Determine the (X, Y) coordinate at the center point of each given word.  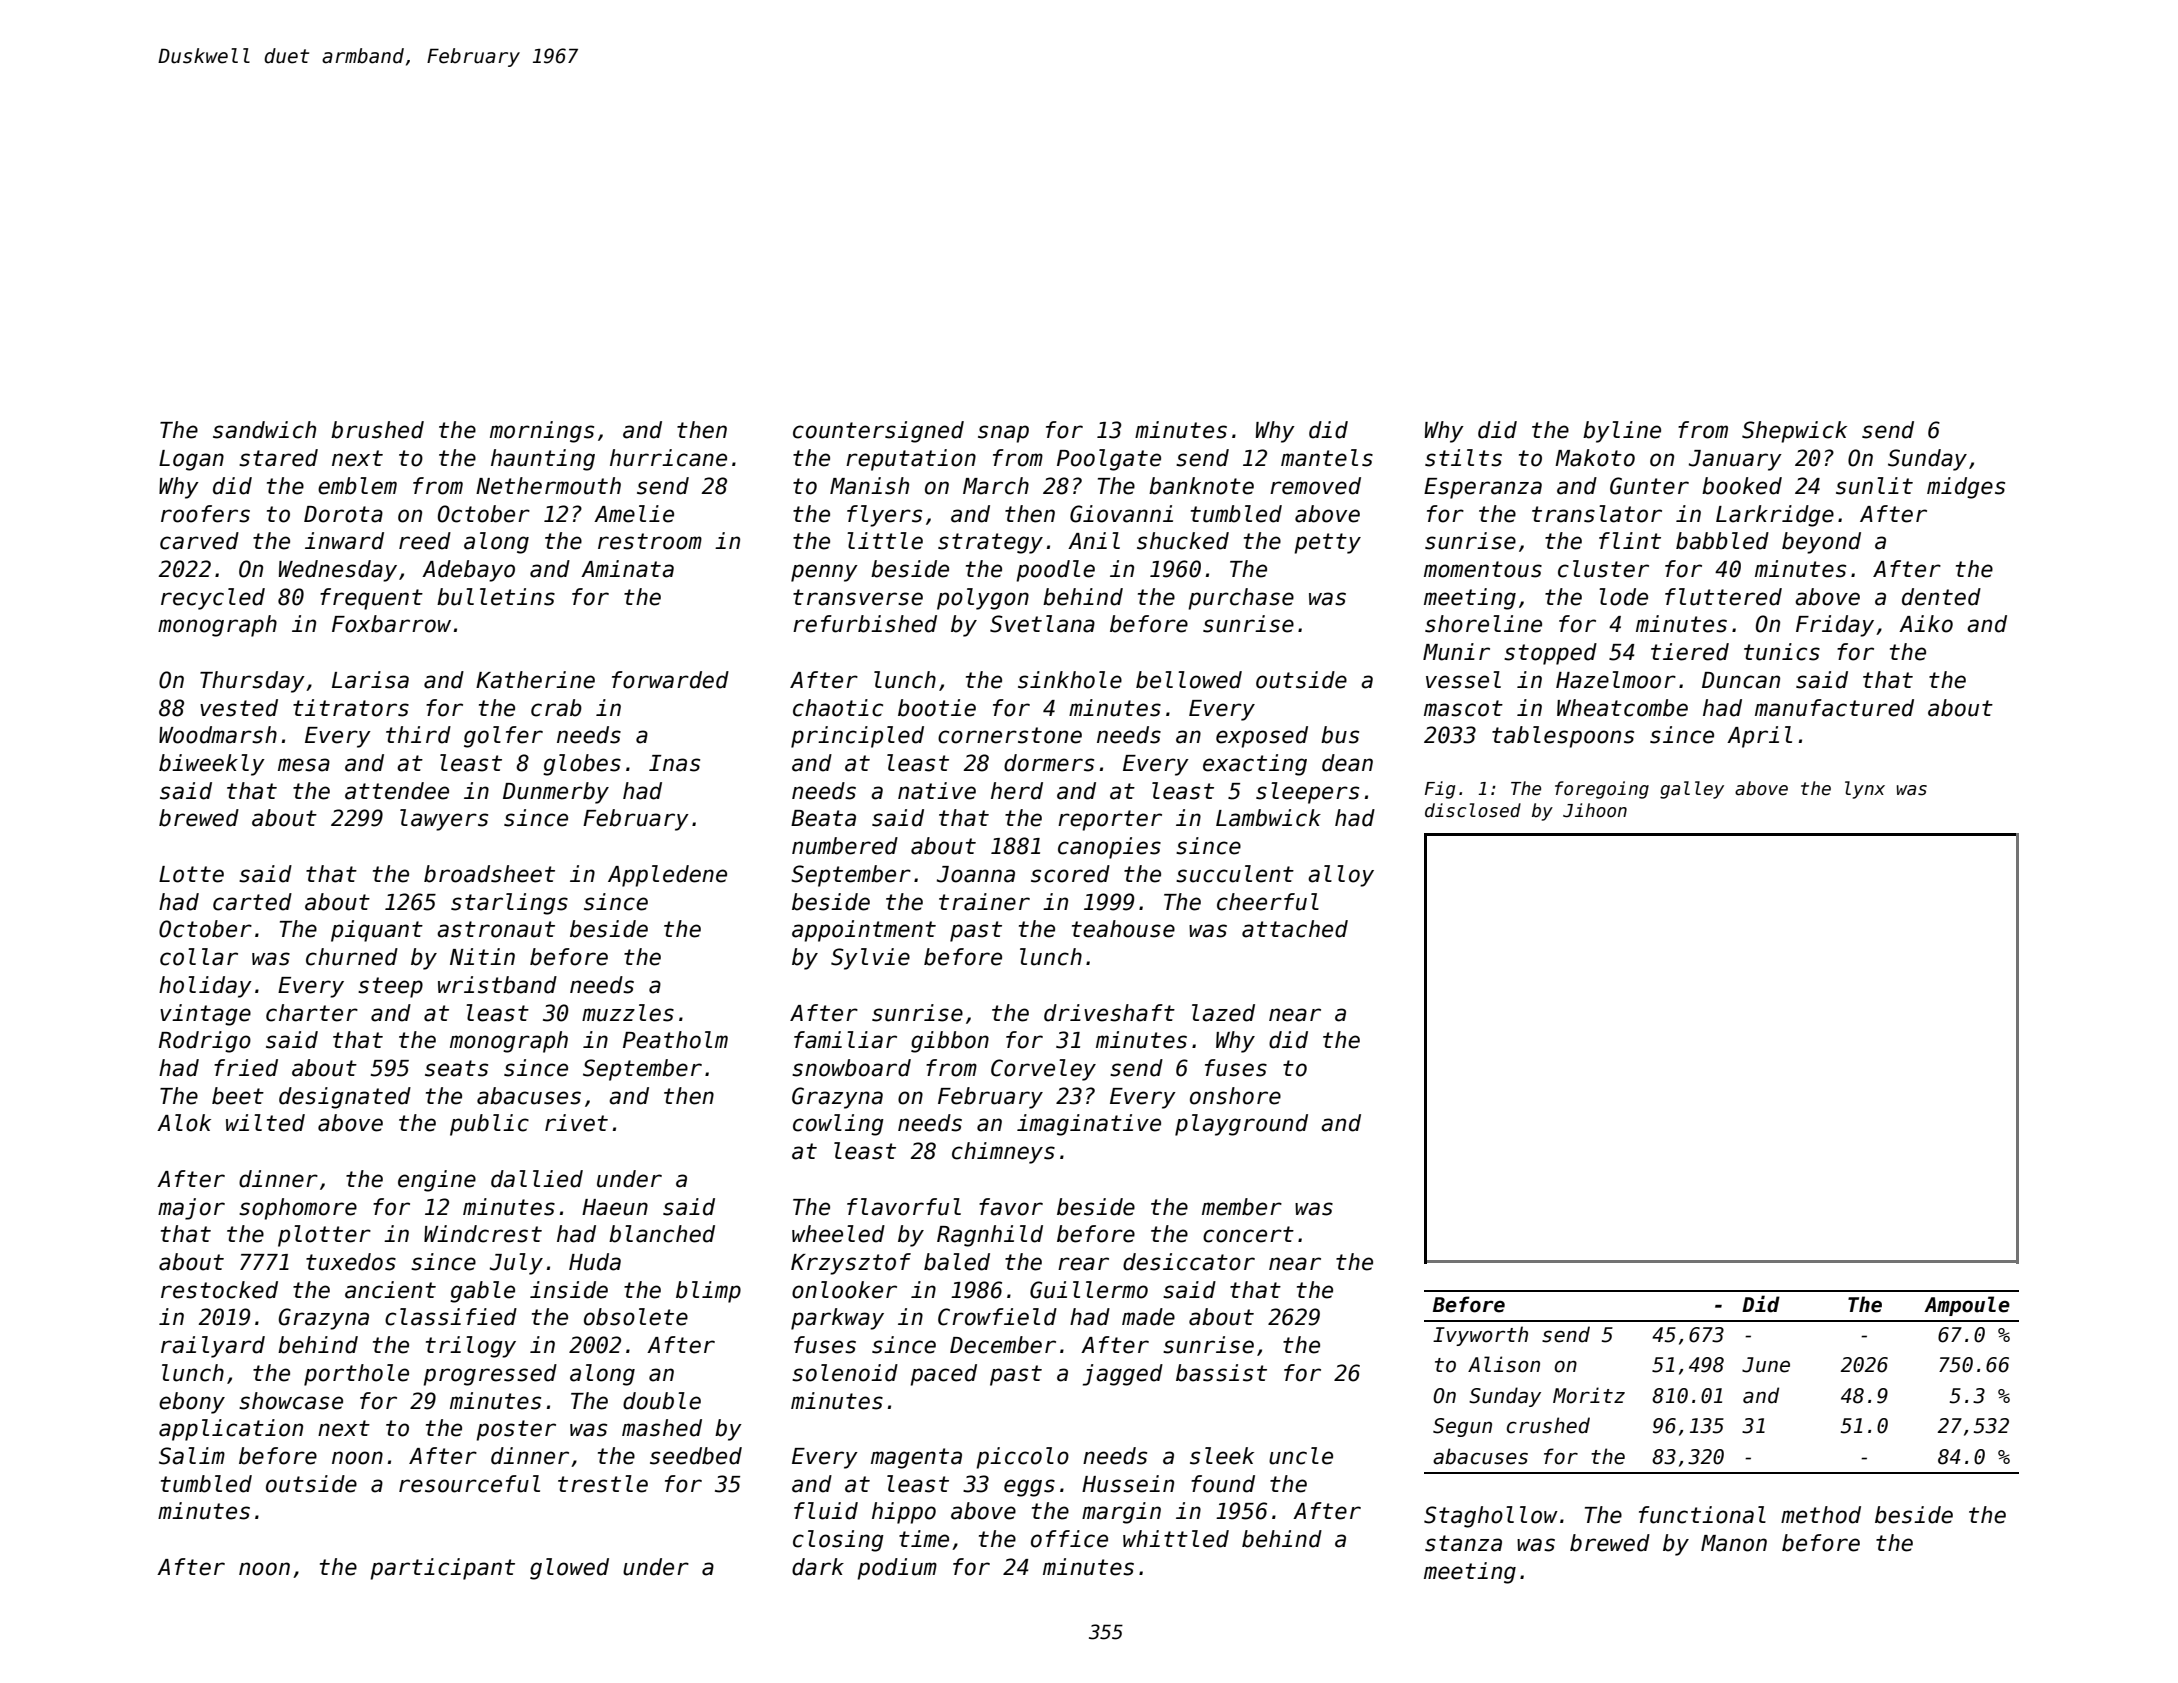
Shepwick (1794, 432)
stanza (1463, 1543)
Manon (1734, 1543)
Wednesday (338, 571)
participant (442, 1569)
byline (1622, 432)
